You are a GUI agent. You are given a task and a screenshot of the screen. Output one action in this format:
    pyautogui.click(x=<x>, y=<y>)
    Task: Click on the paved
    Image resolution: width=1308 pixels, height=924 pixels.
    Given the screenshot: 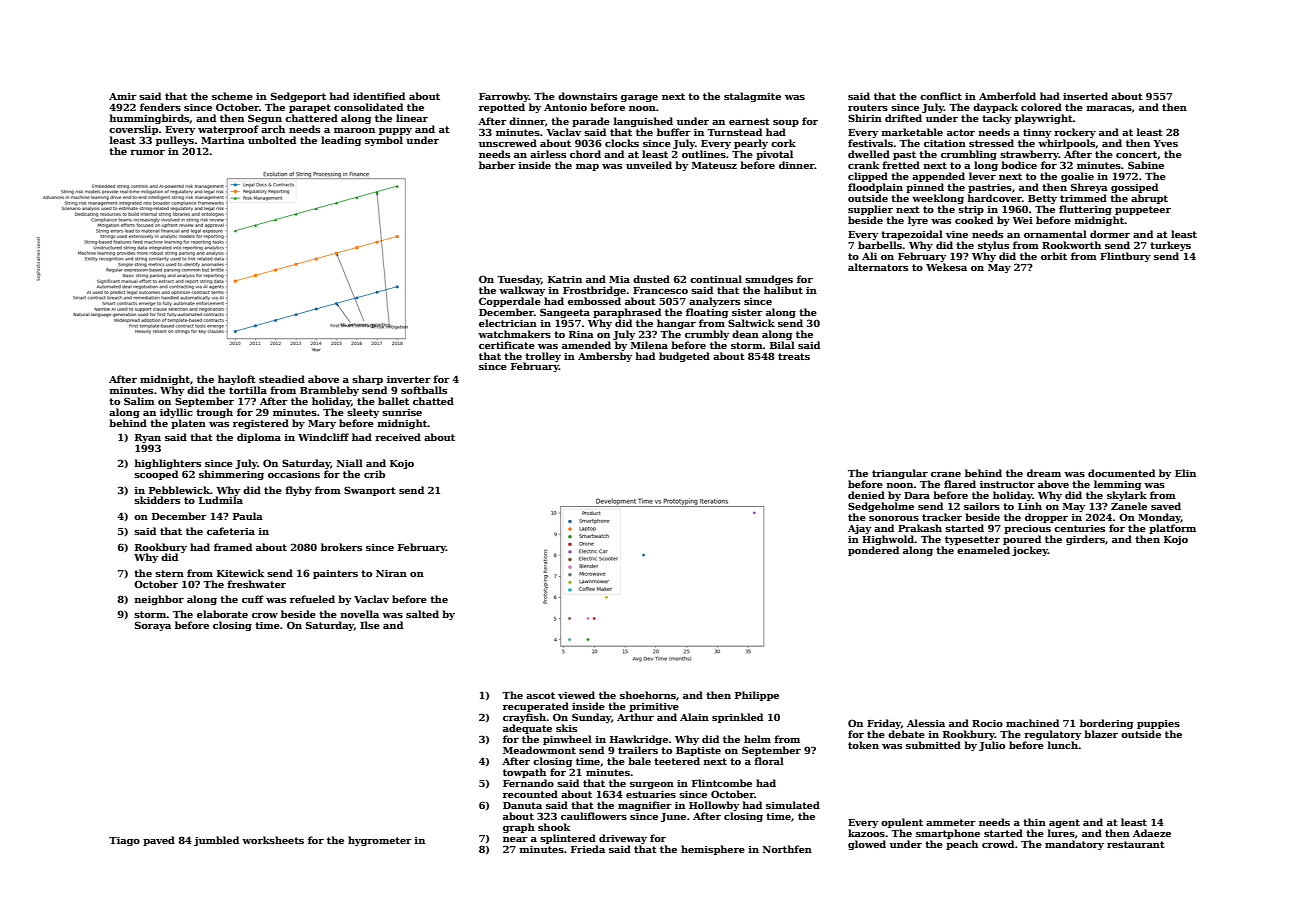 What is the action you would take?
    pyautogui.click(x=159, y=841)
